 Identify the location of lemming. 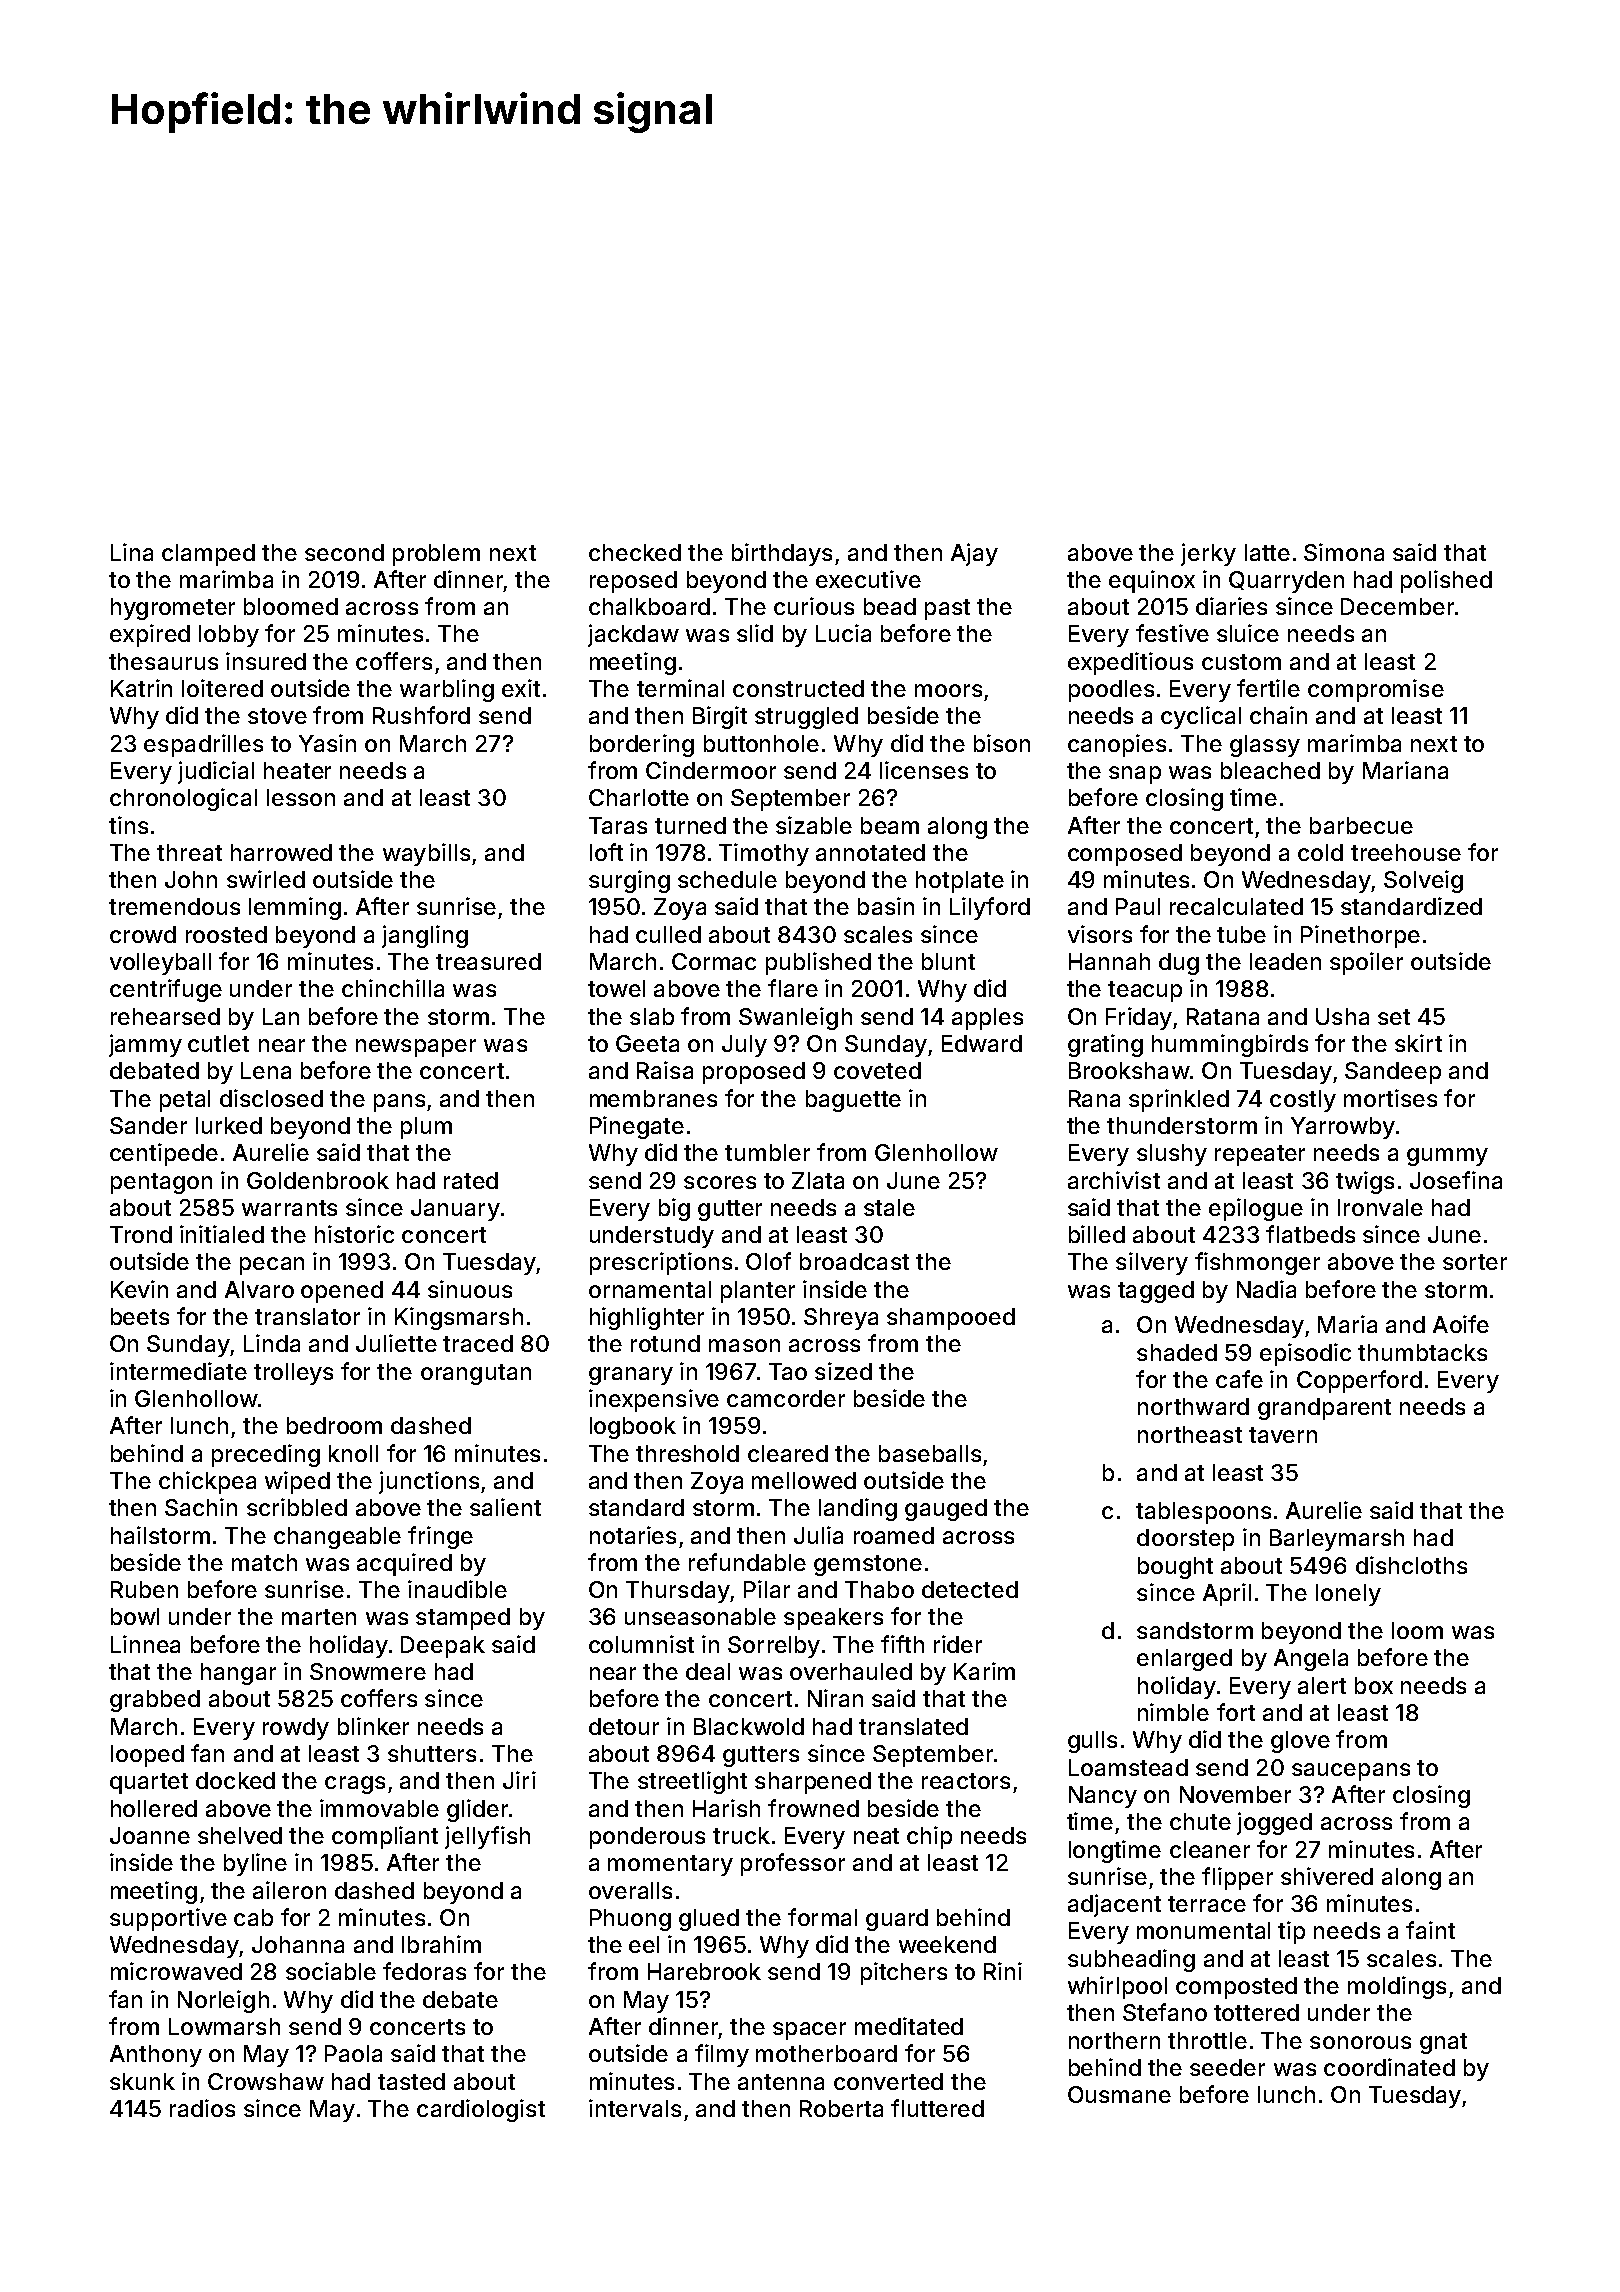
(295, 908).
